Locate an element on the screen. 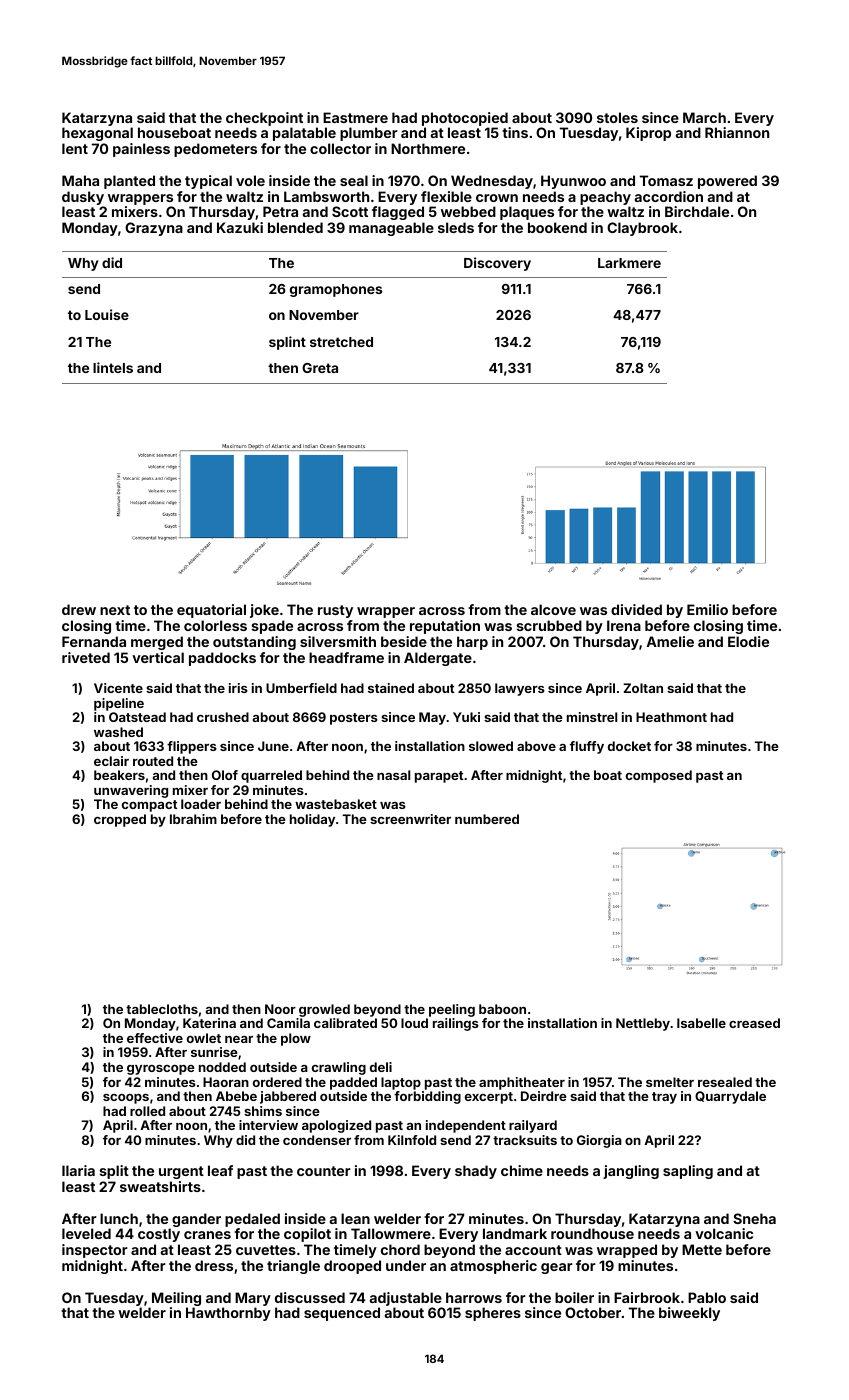 Image resolution: width=849 pixels, height=1400 pixels. leaf is located at coordinates (220, 1170).
